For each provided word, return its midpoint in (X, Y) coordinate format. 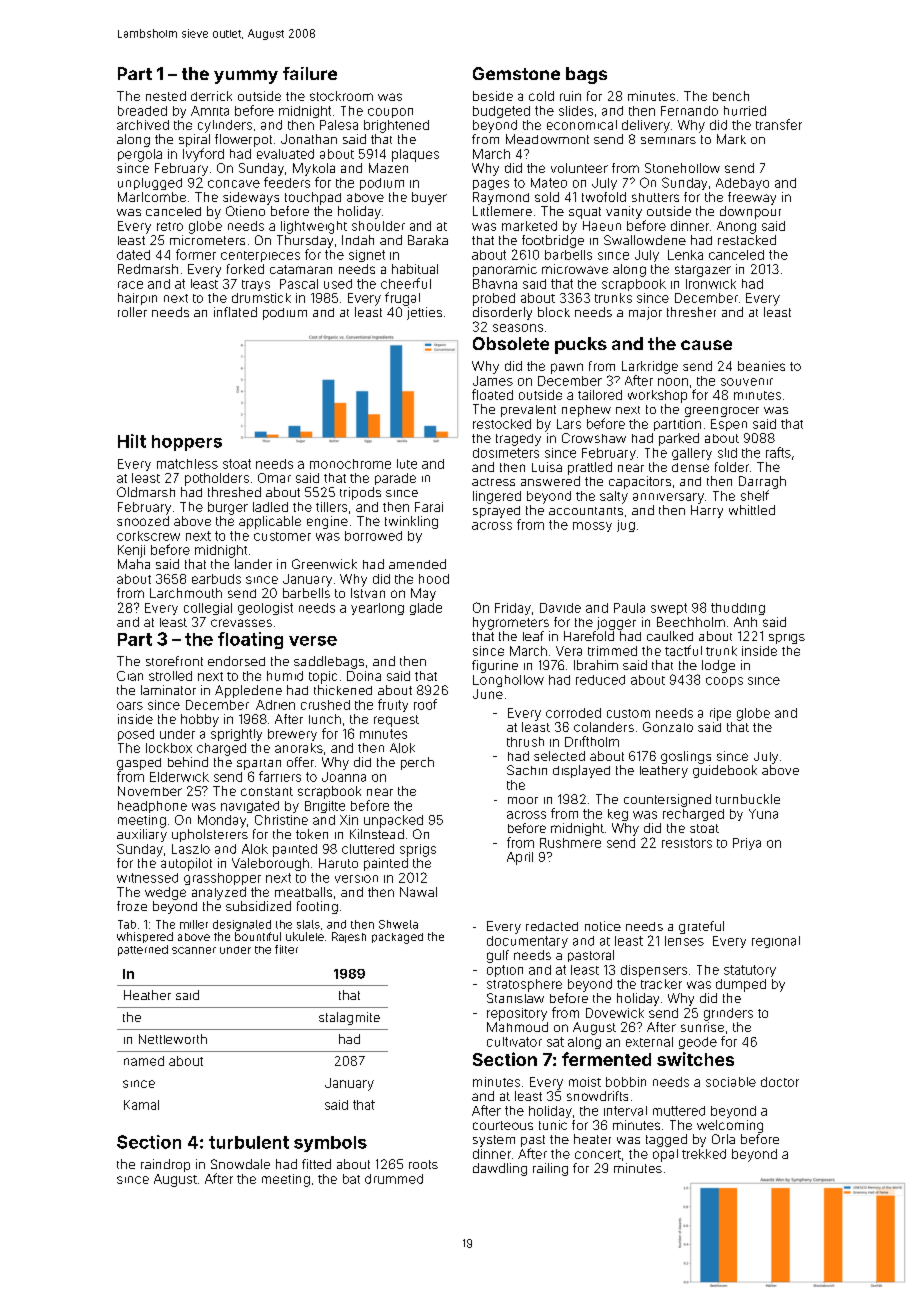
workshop (657, 396)
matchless (187, 464)
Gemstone (516, 73)
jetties (424, 313)
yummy (246, 77)
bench (731, 96)
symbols (330, 1144)
